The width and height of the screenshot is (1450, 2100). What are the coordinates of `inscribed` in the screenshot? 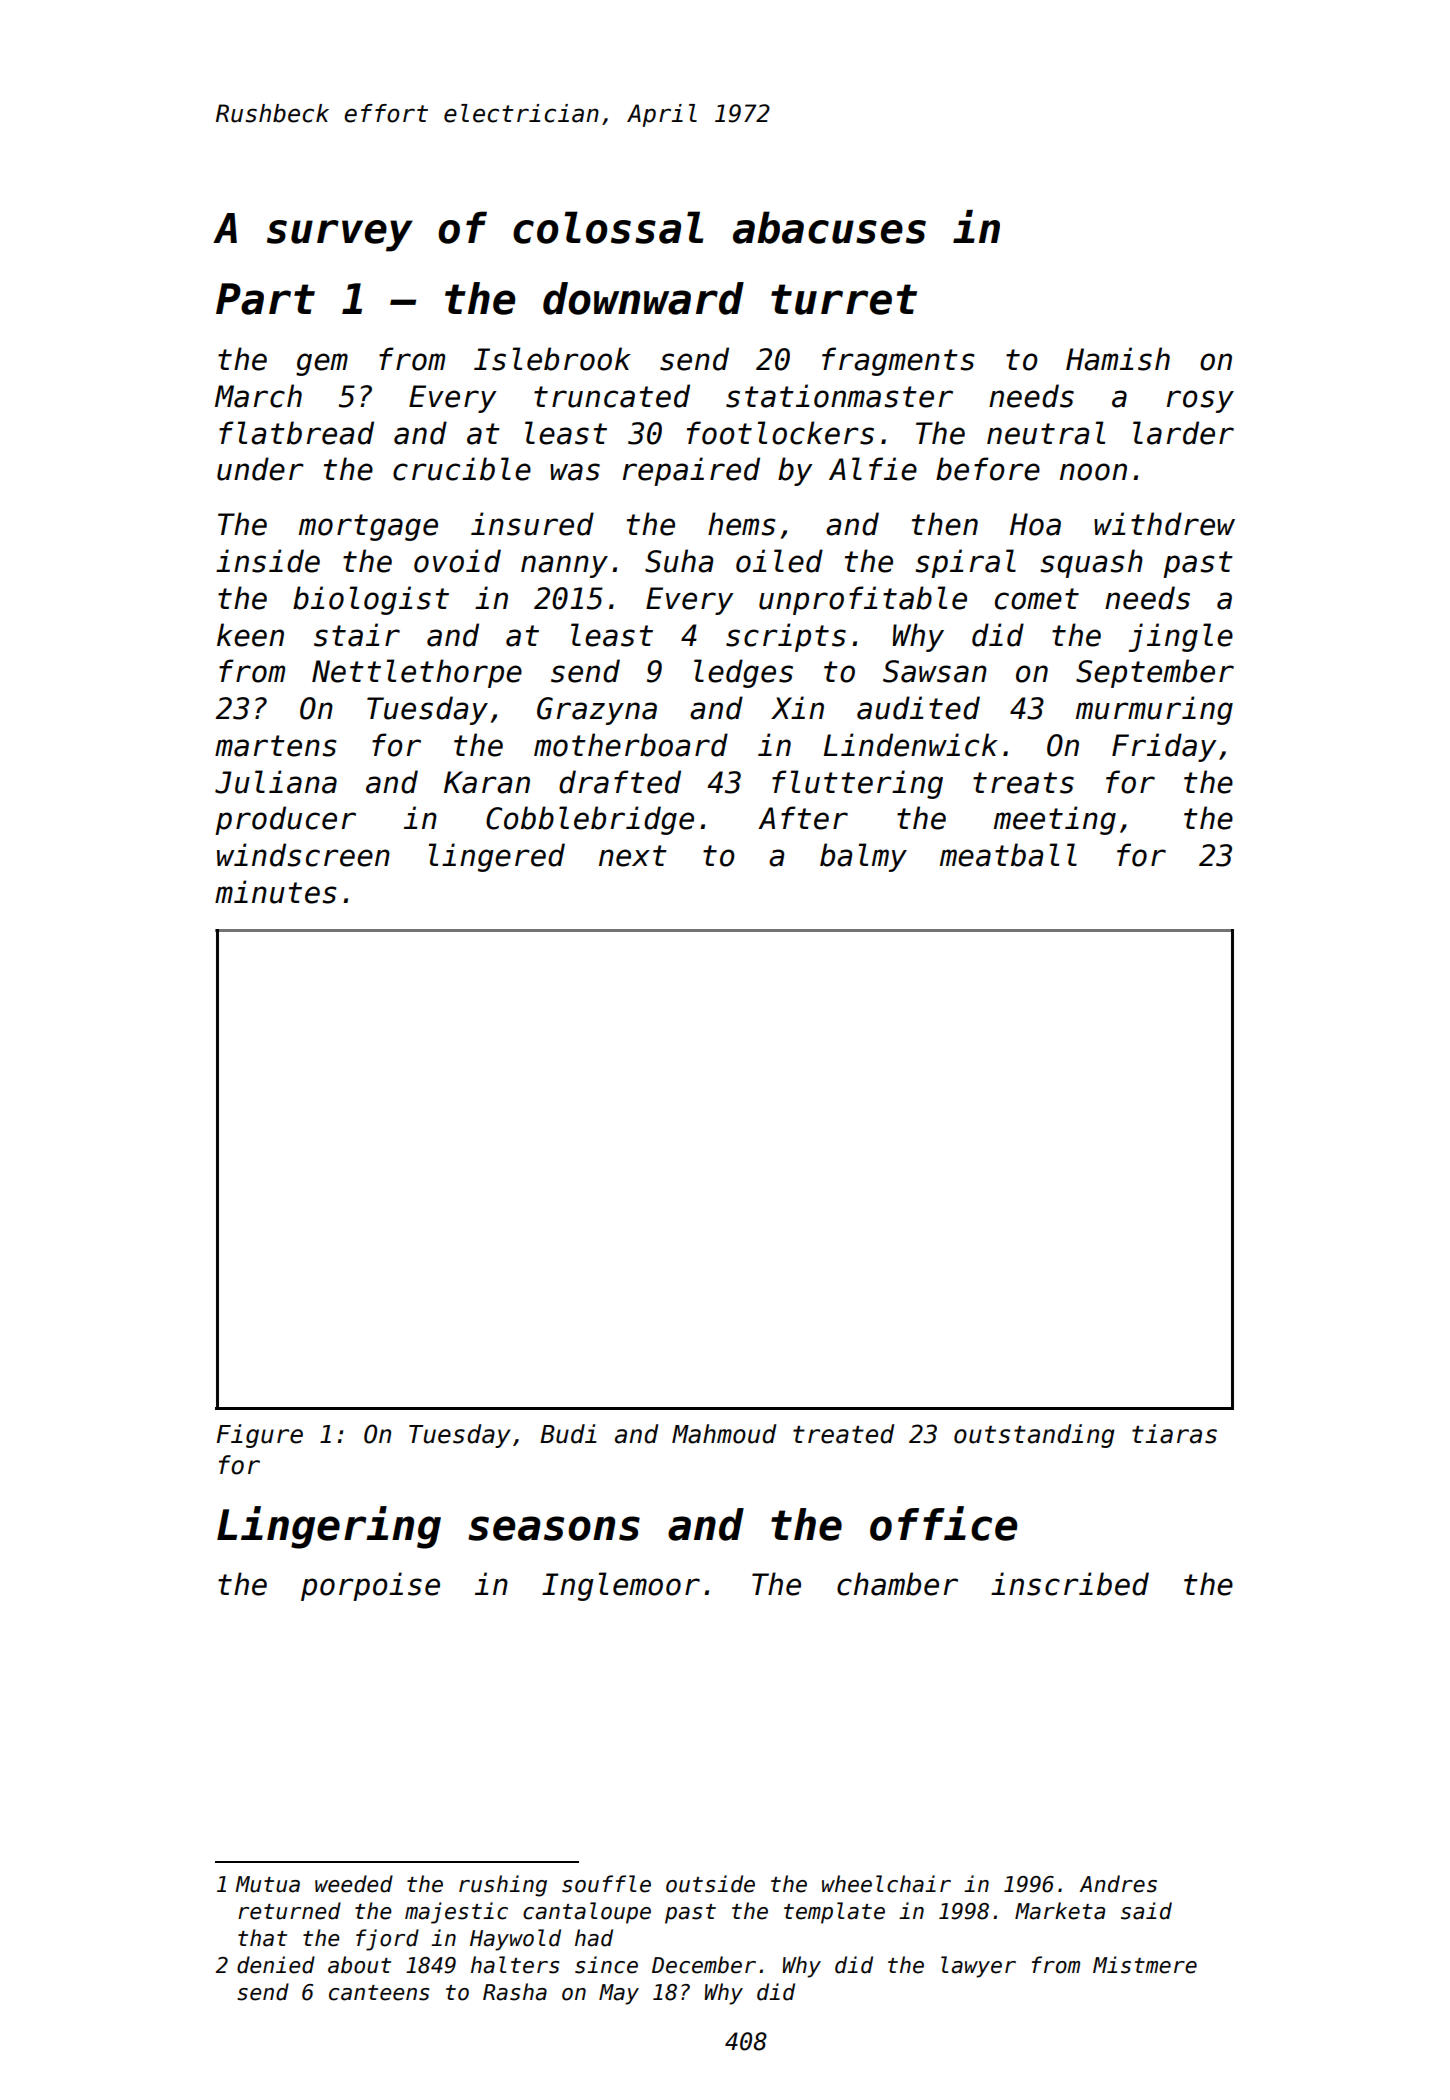 It's located at (1070, 1584).
